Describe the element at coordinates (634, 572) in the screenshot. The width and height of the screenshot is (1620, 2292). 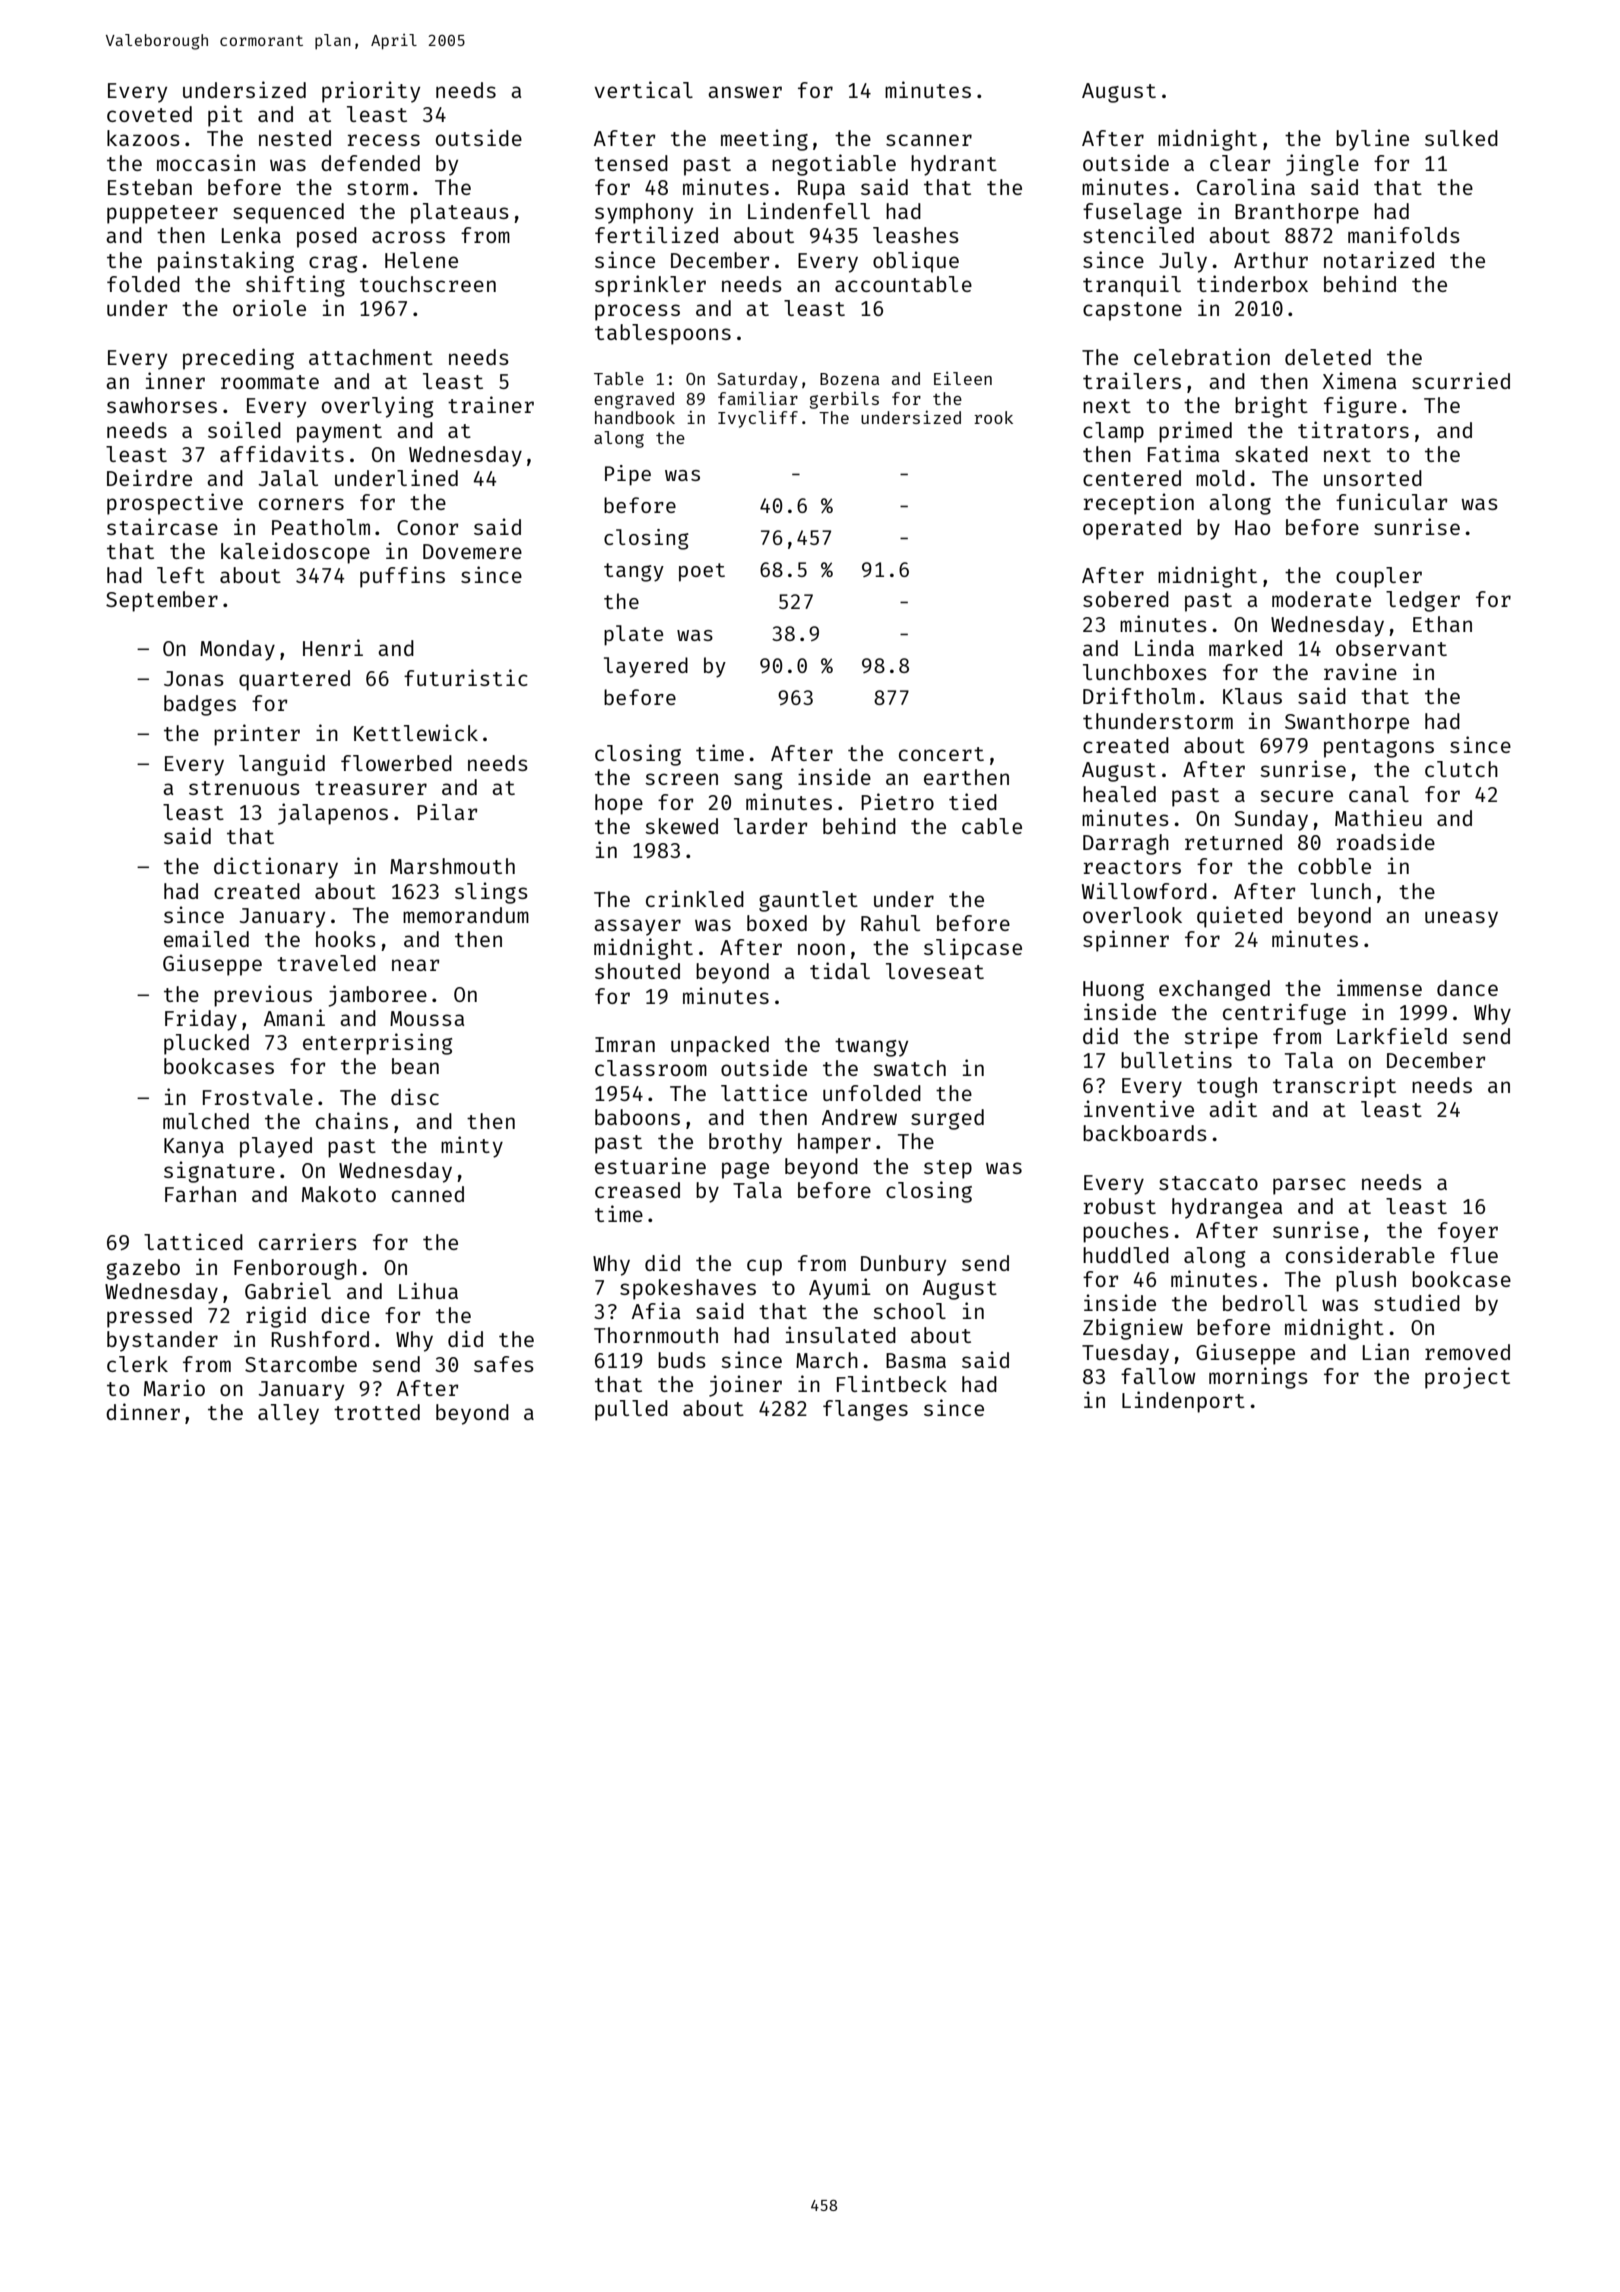
I see `tangy` at that location.
